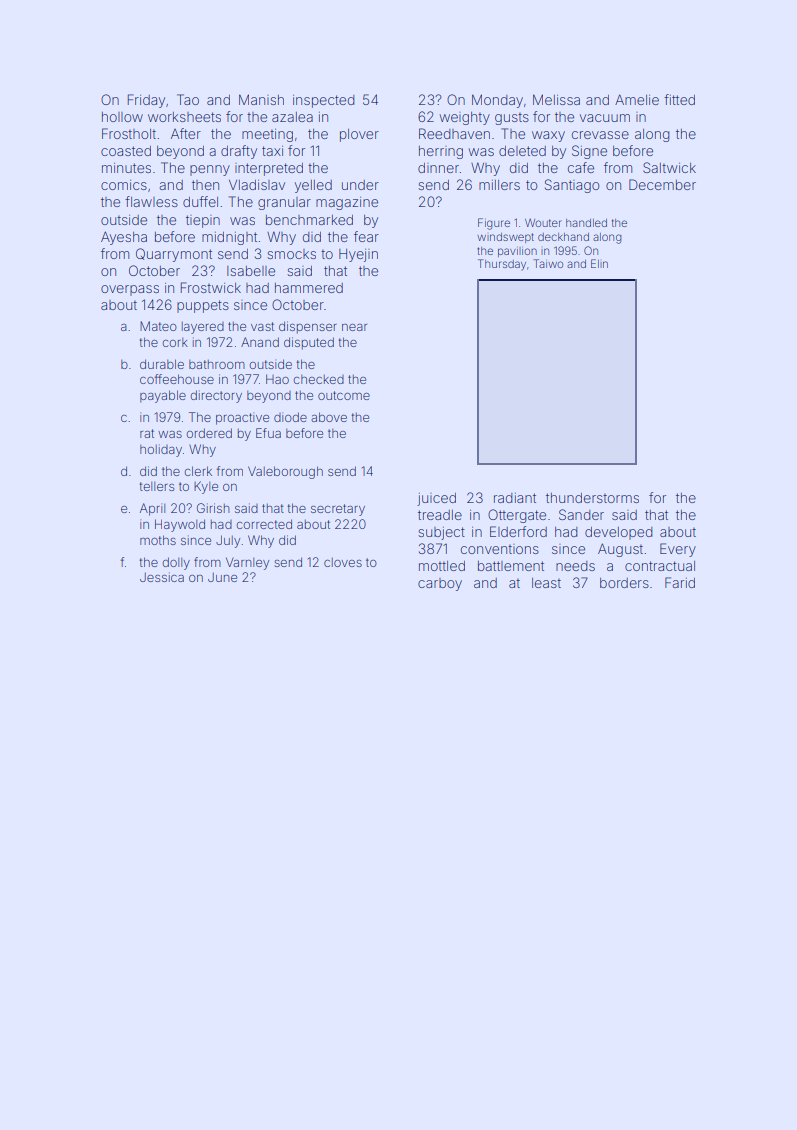  I want to click on Elin, so click(599, 263).
